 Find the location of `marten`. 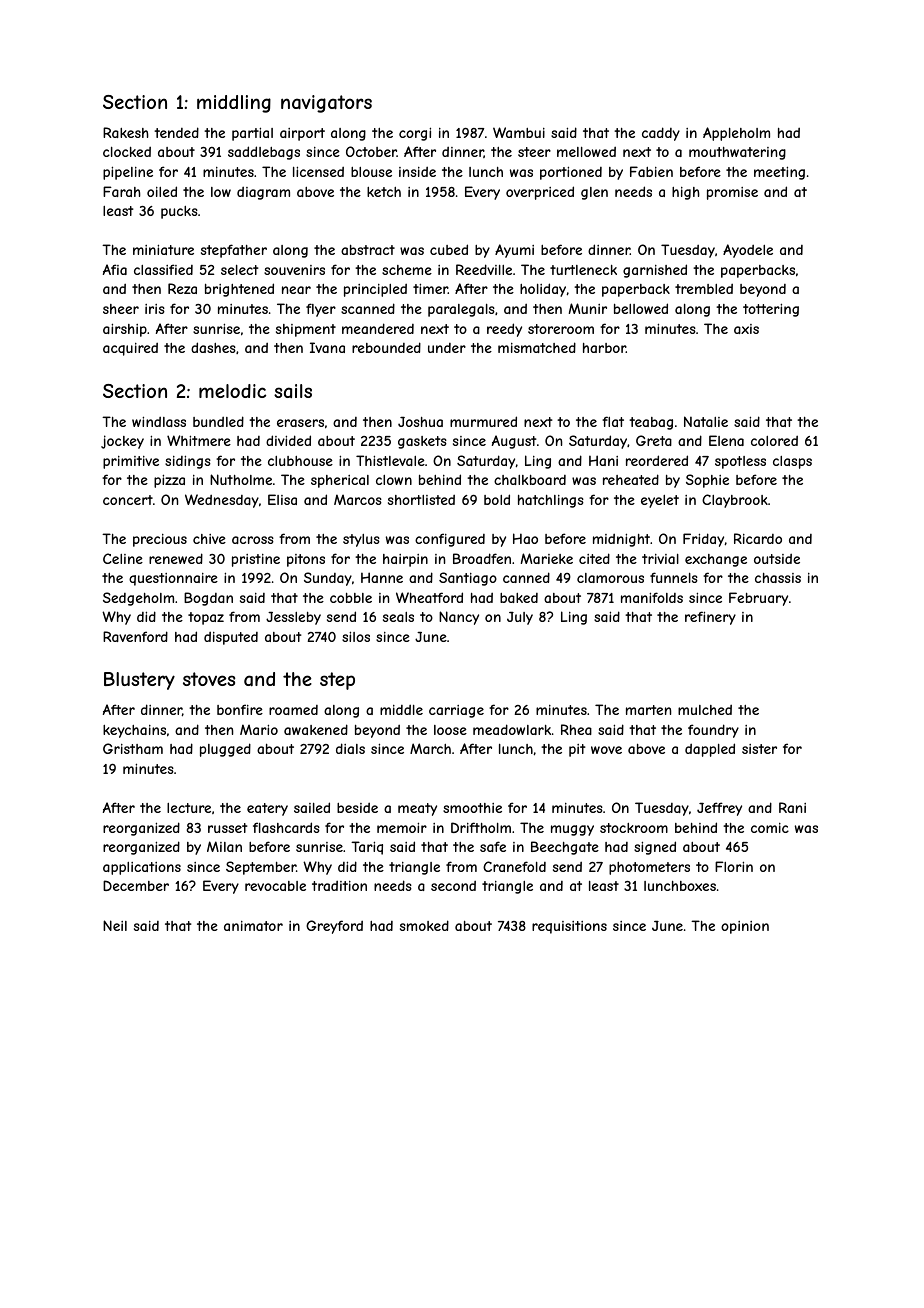

marten is located at coordinates (648, 710).
